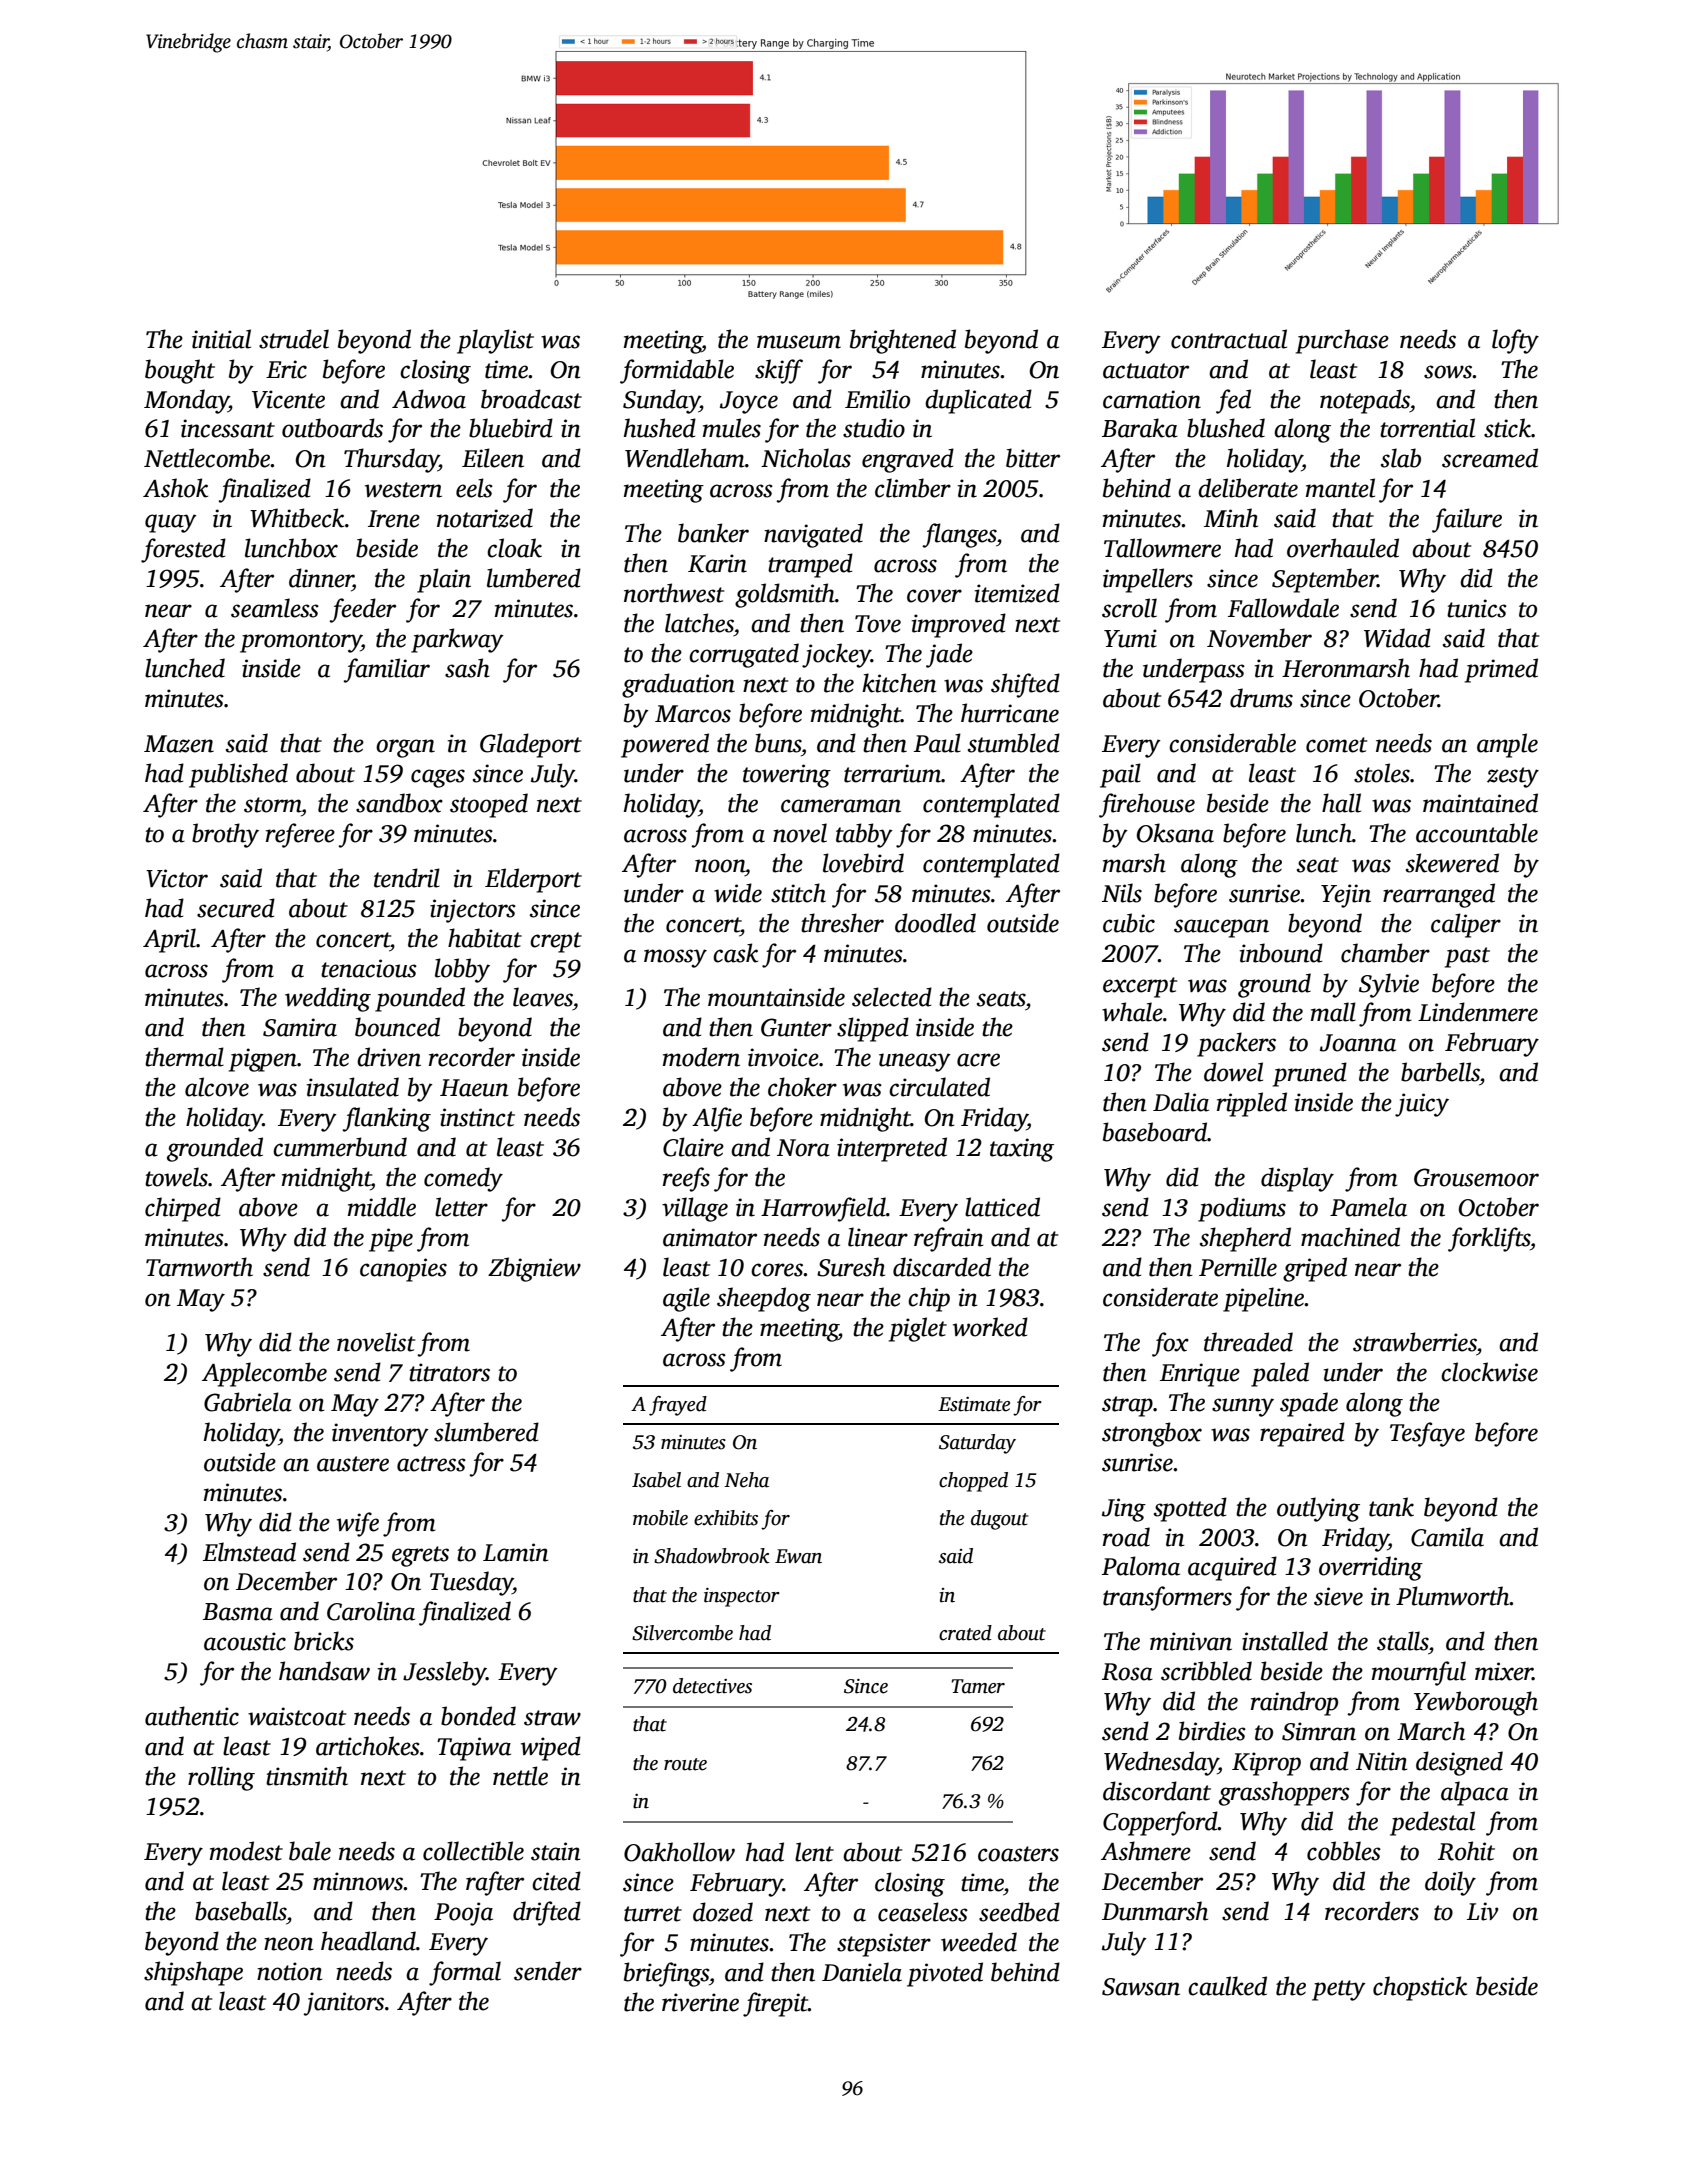 This page has height=2178, width=1683. Describe the element at coordinates (799, 342) in the page. I see `museum` at that location.
